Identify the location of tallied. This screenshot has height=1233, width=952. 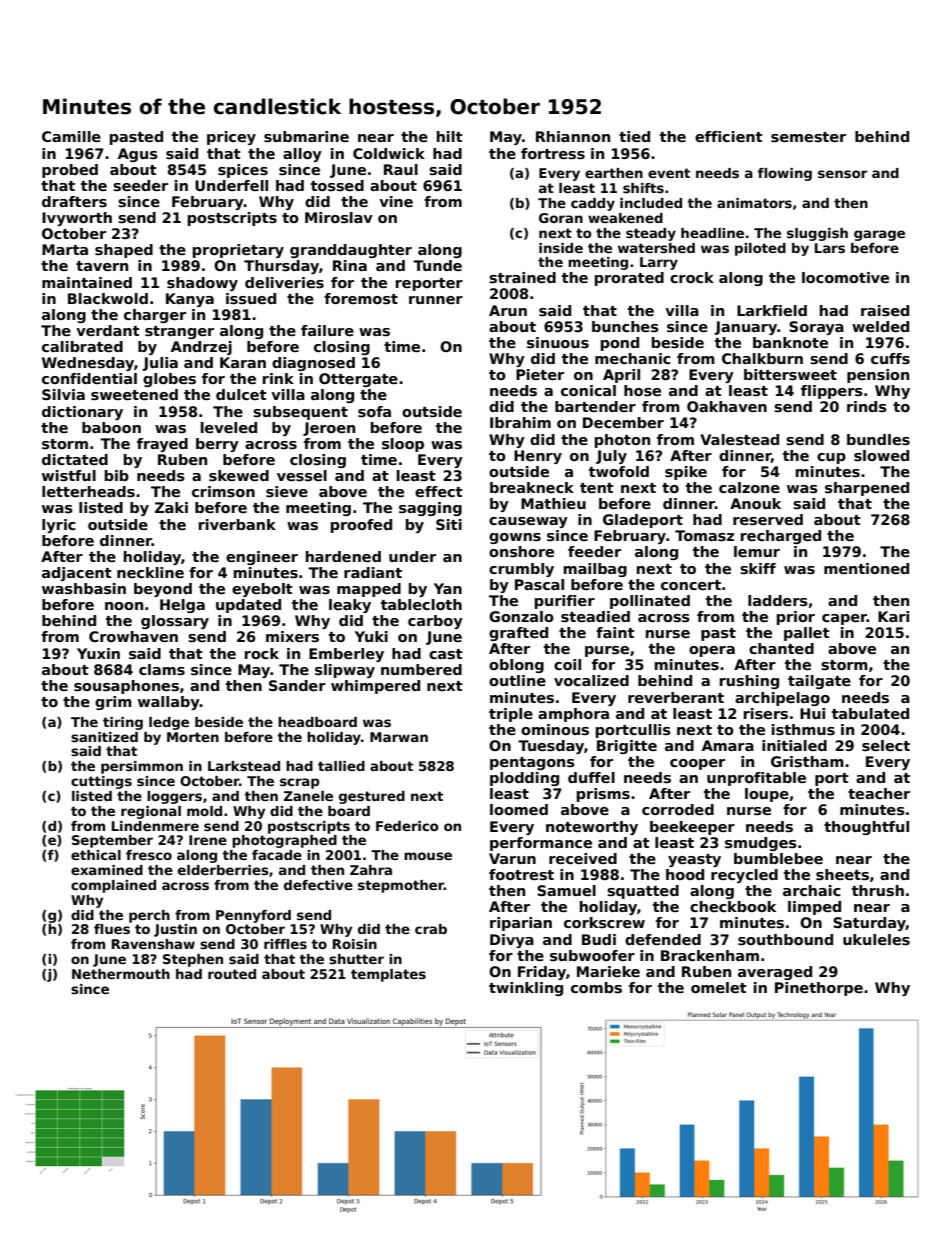
(341, 766).
